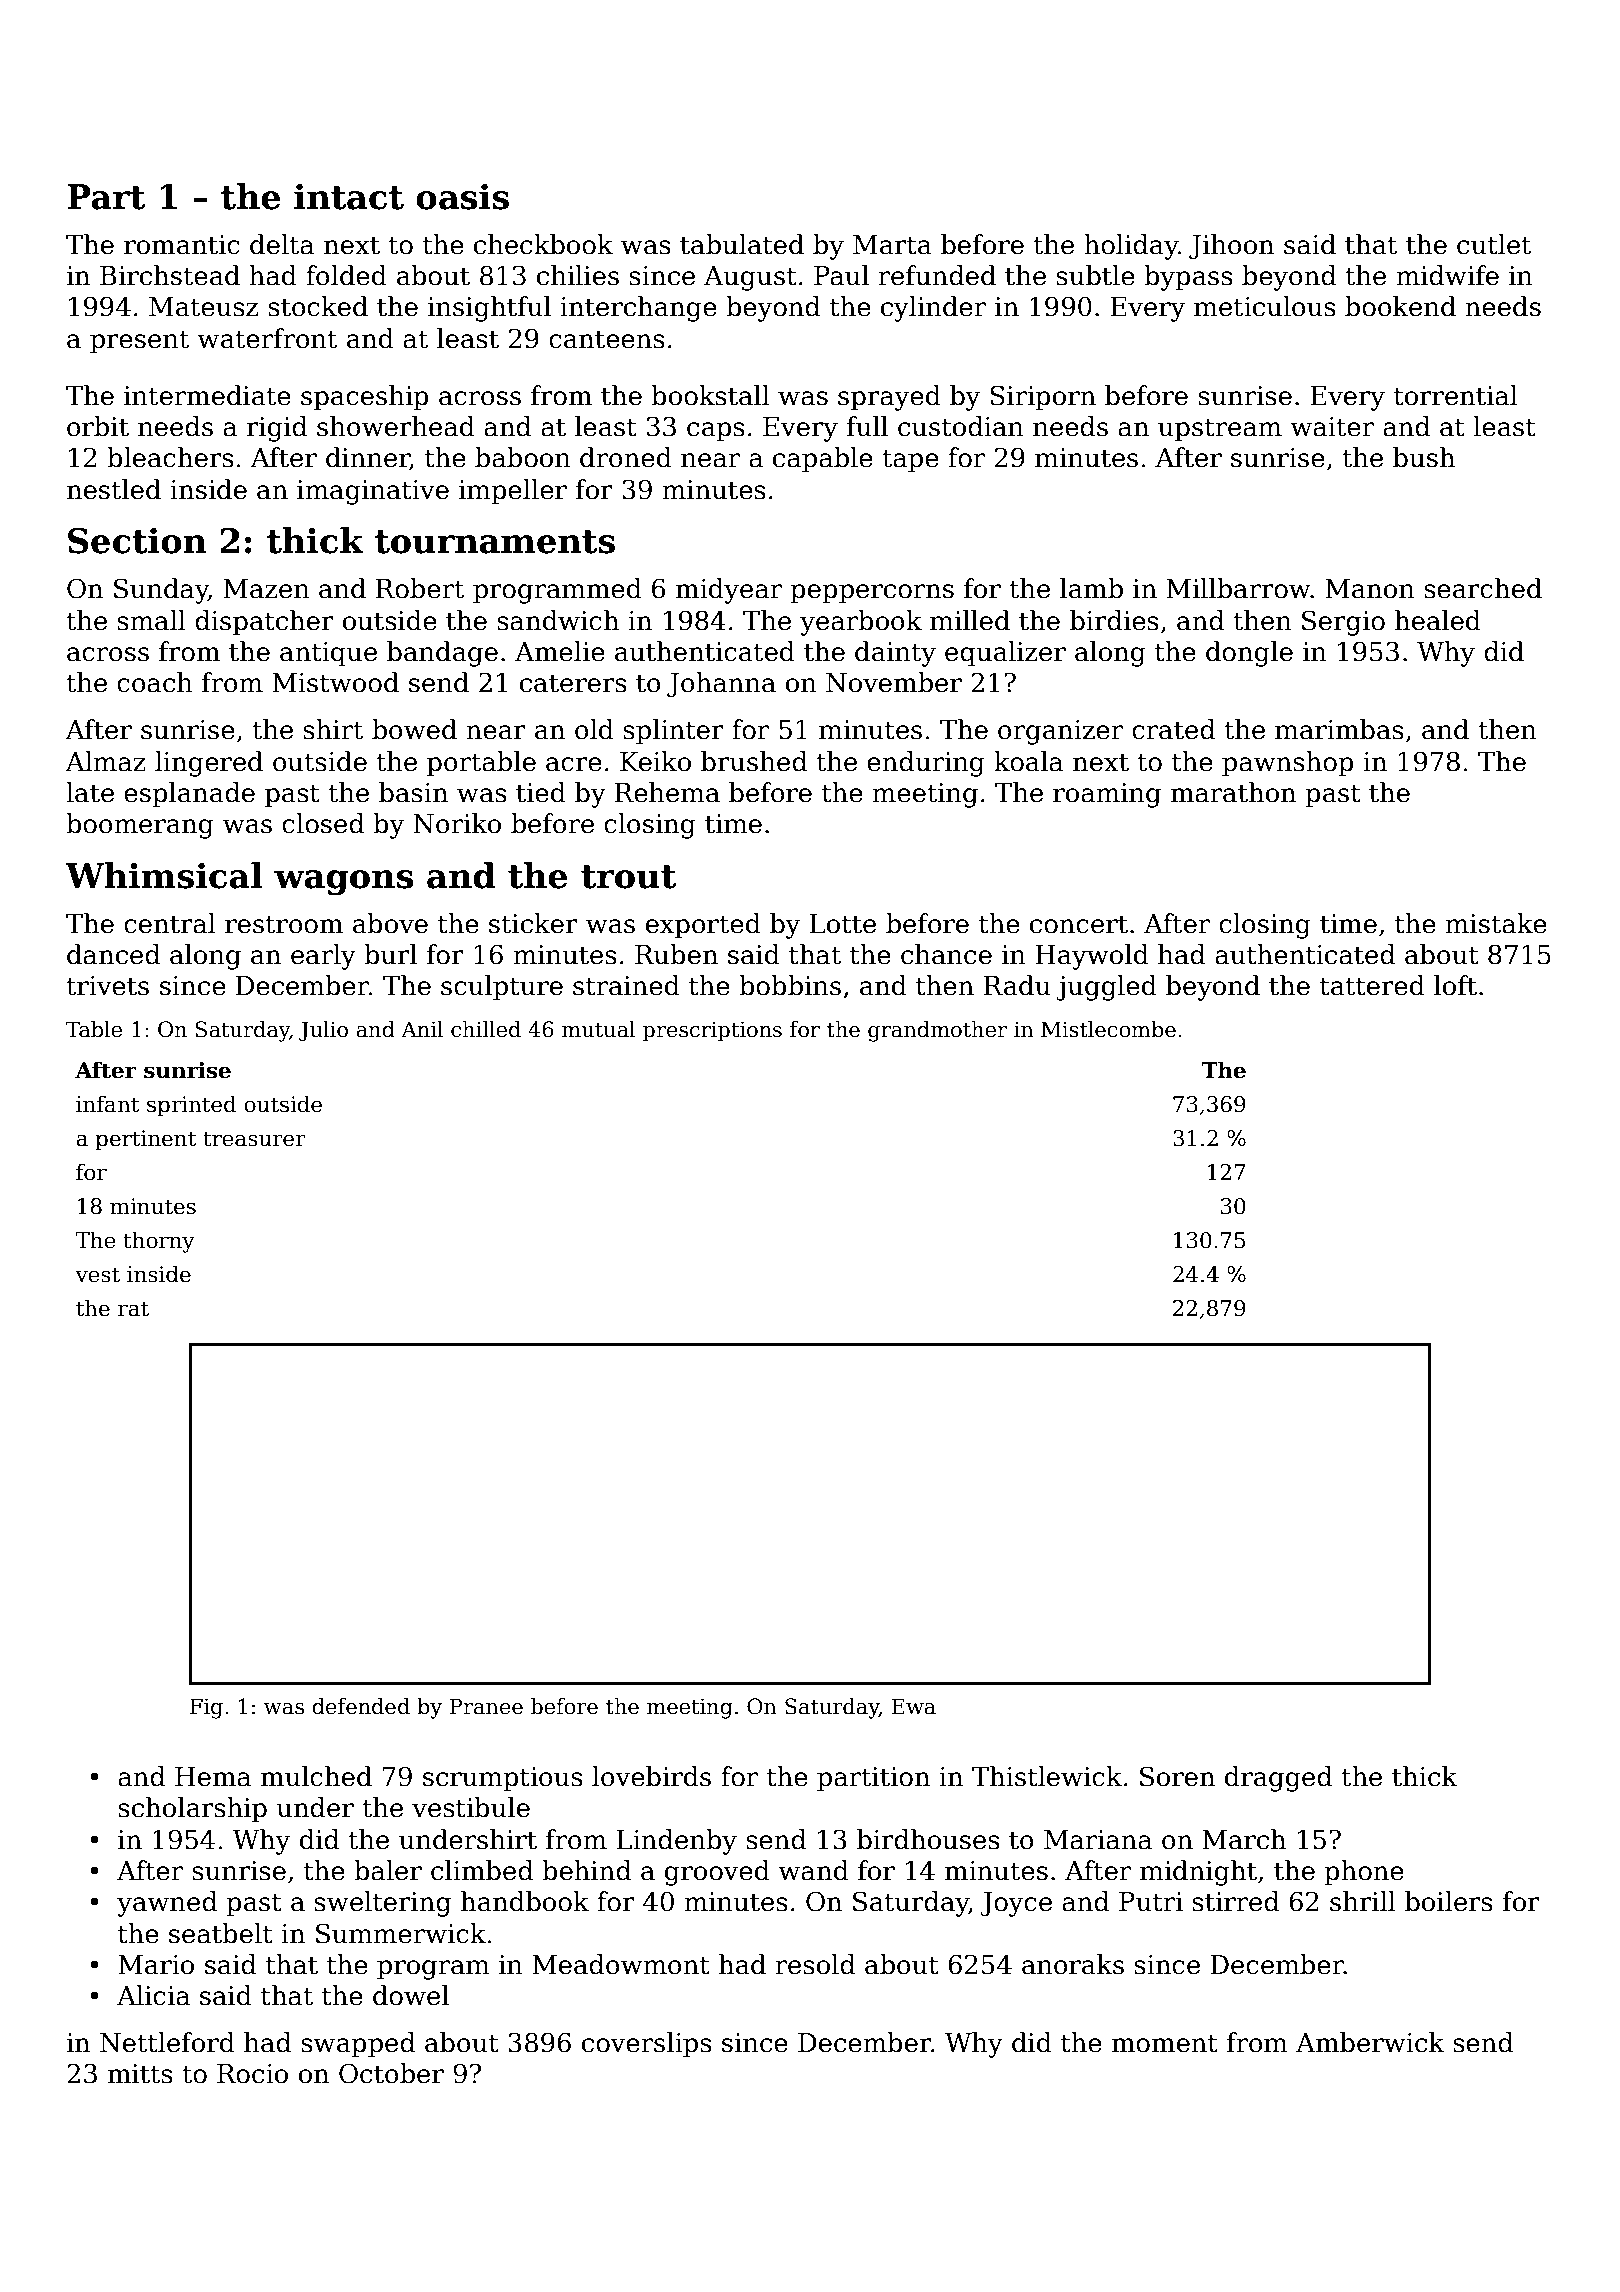 The width and height of the screenshot is (1620, 2292). Describe the element at coordinates (254, 1139) in the screenshot. I see `treasurer` at that location.
